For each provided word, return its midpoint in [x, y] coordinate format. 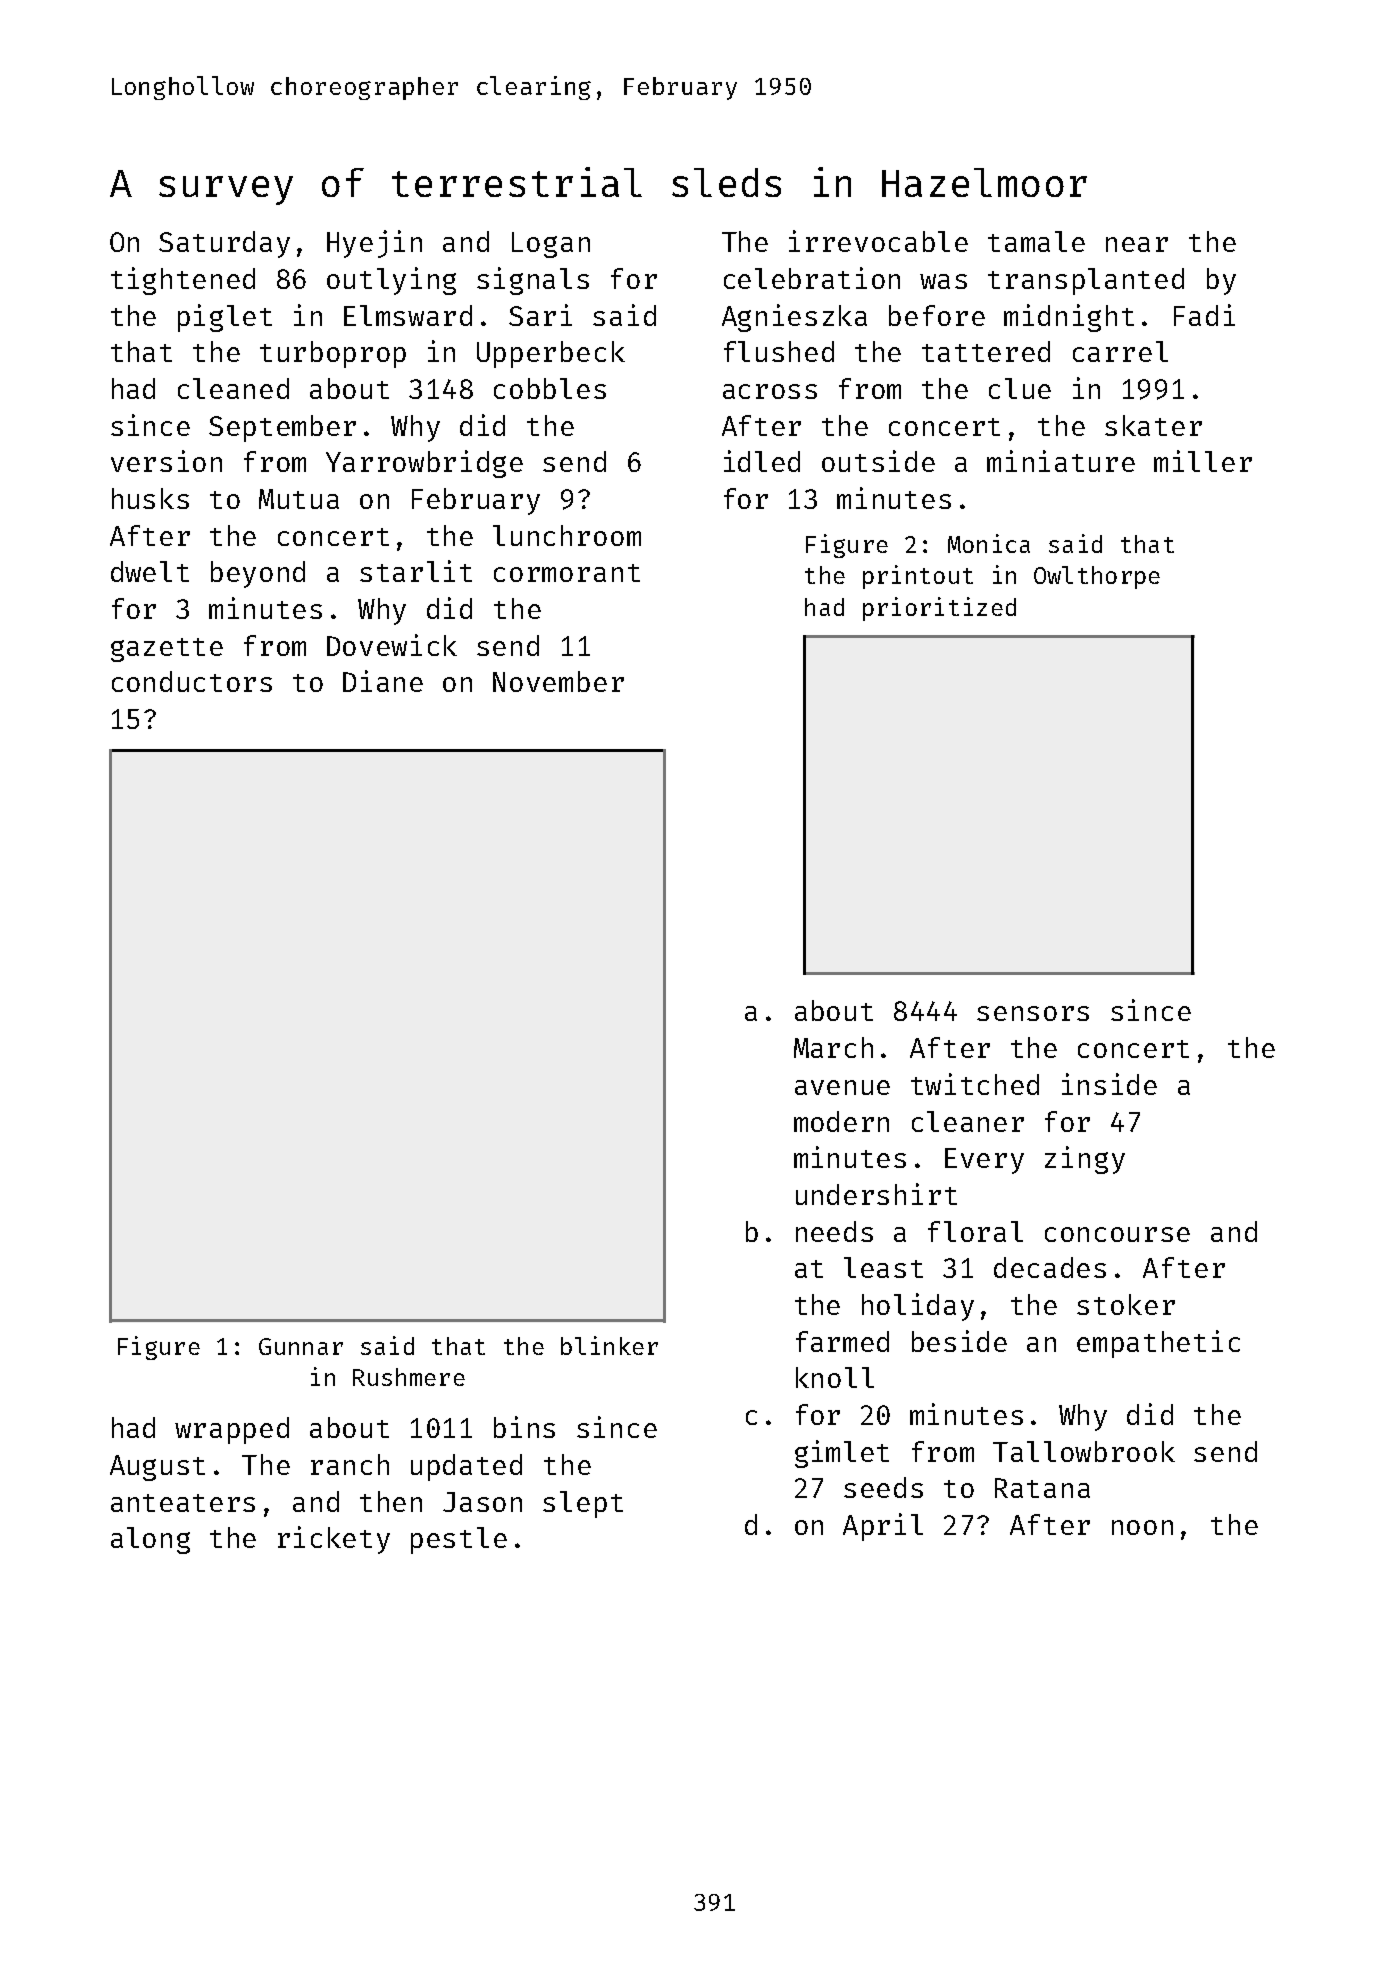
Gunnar [301, 1346]
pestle [459, 1540]
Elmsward [408, 315]
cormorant [567, 573]
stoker [1126, 1304]
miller [1203, 461]
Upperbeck [551, 354]
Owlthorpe [1097, 577]
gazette [167, 650]
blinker [609, 1345]
